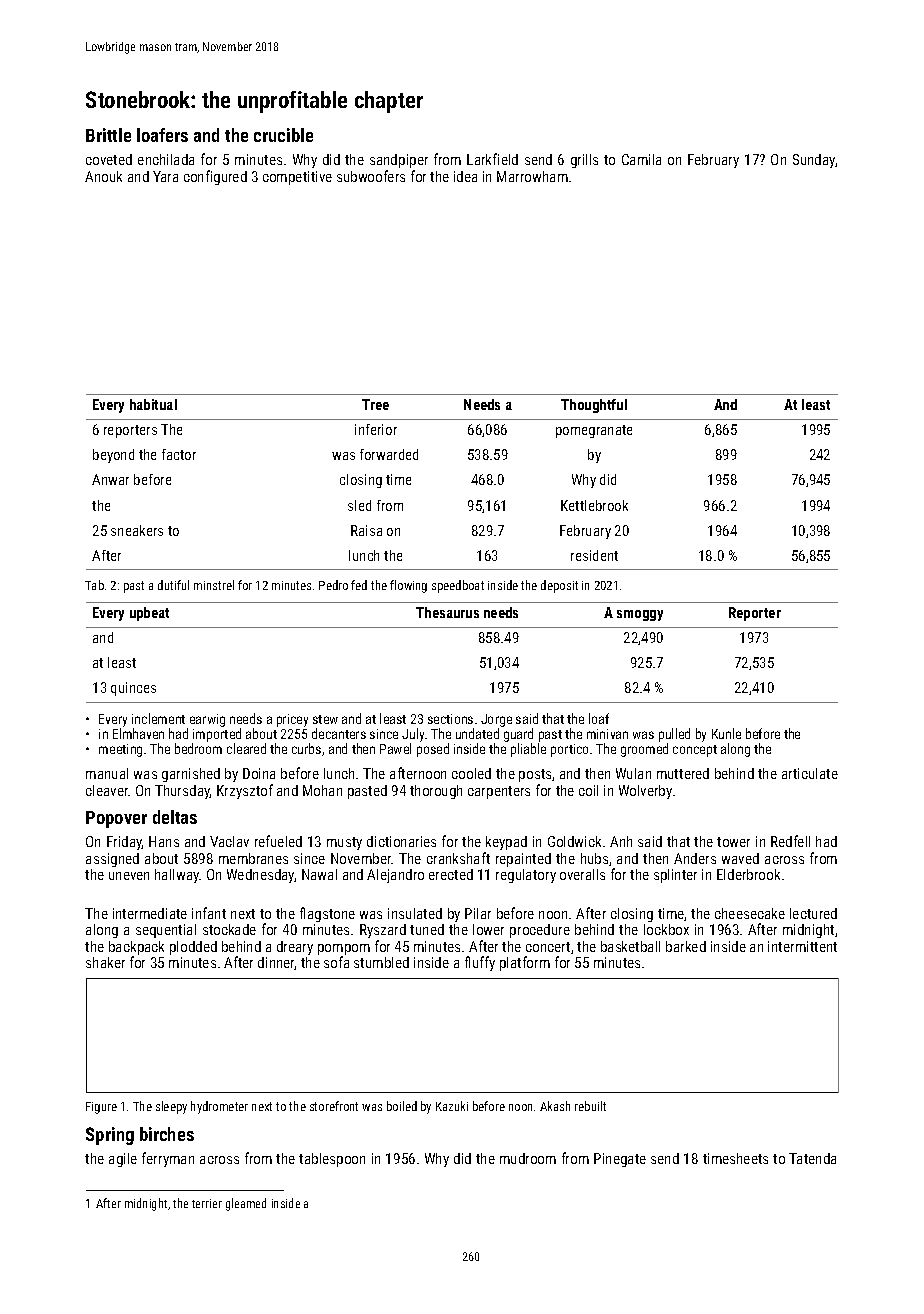  Describe the element at coordinates (165, 176) in the image. I see `Yara` at that location.
